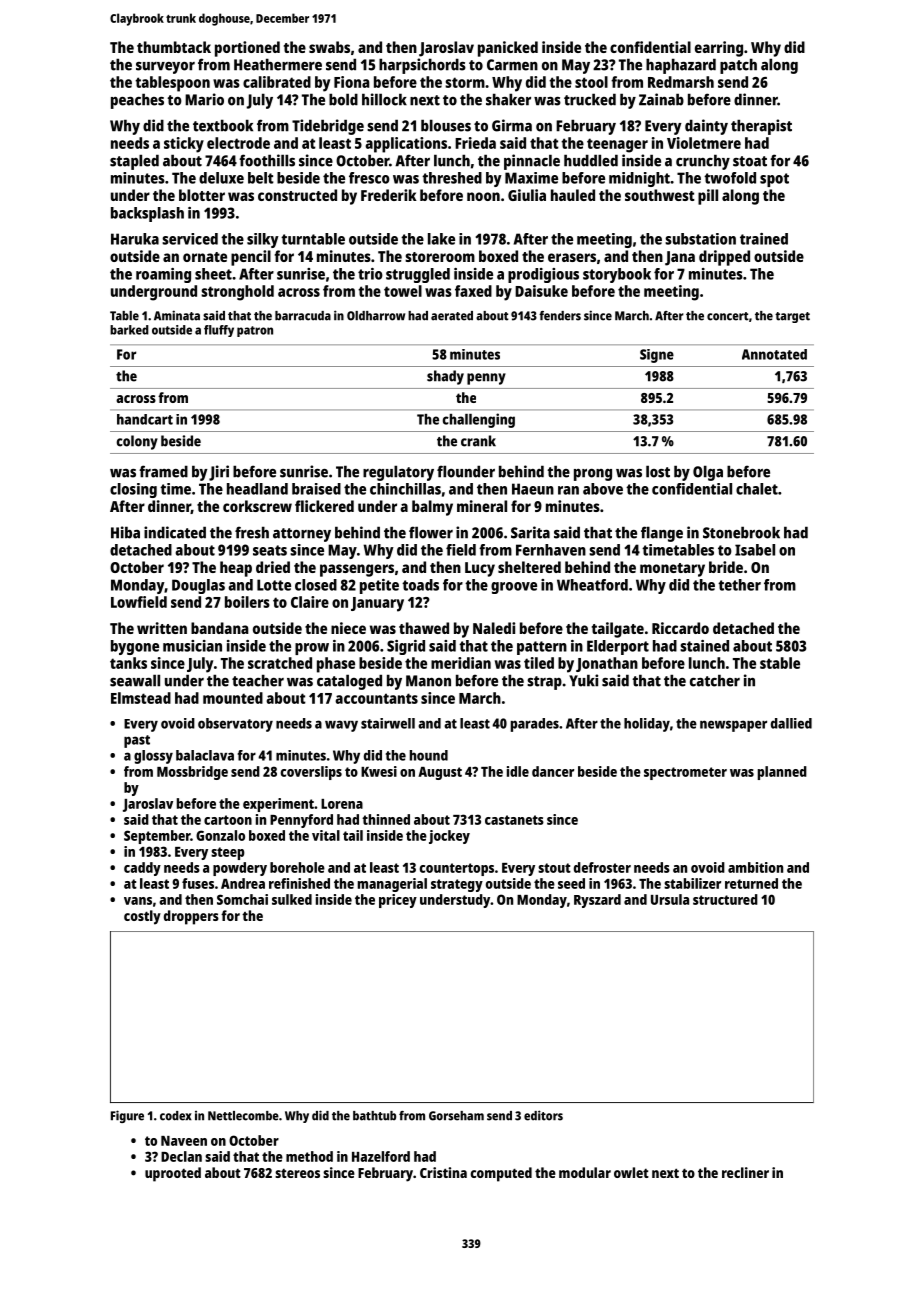 This image has width=924, height=1308. I want to click on therapist, so click(761, 127).
